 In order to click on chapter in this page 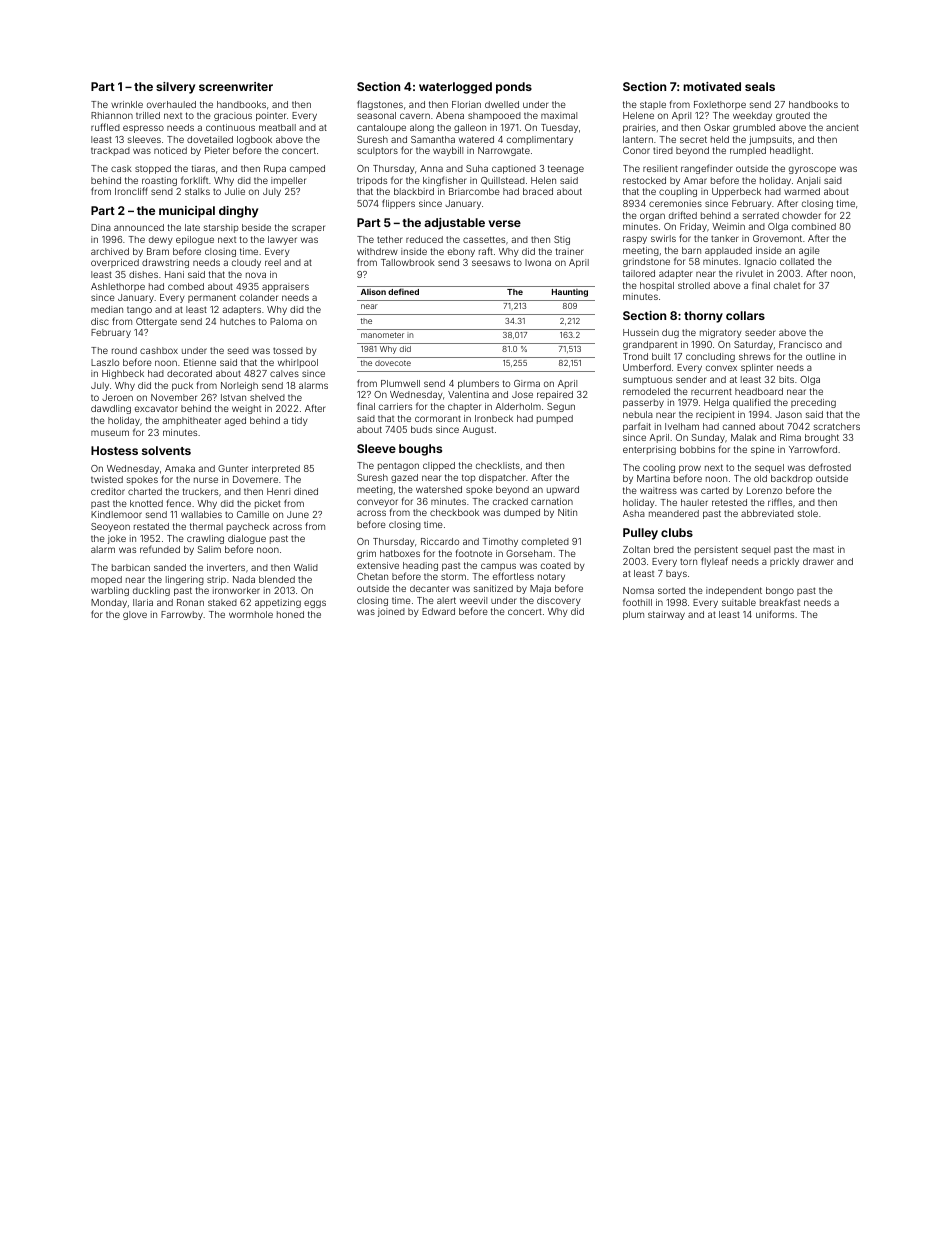, I will do `click(464, 407)`.
